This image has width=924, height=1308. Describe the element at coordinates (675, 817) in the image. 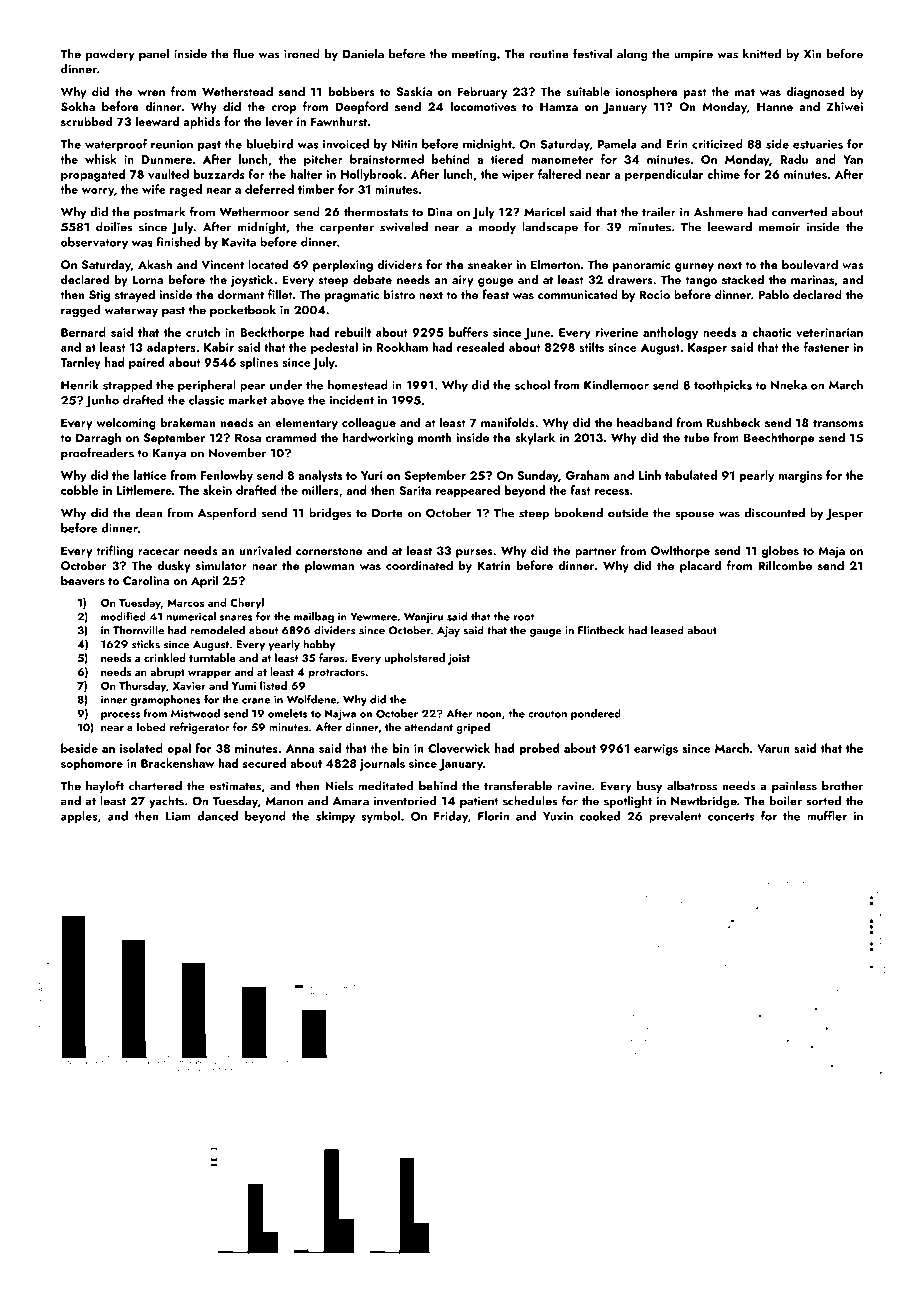

I see `prevalent` at that location.
